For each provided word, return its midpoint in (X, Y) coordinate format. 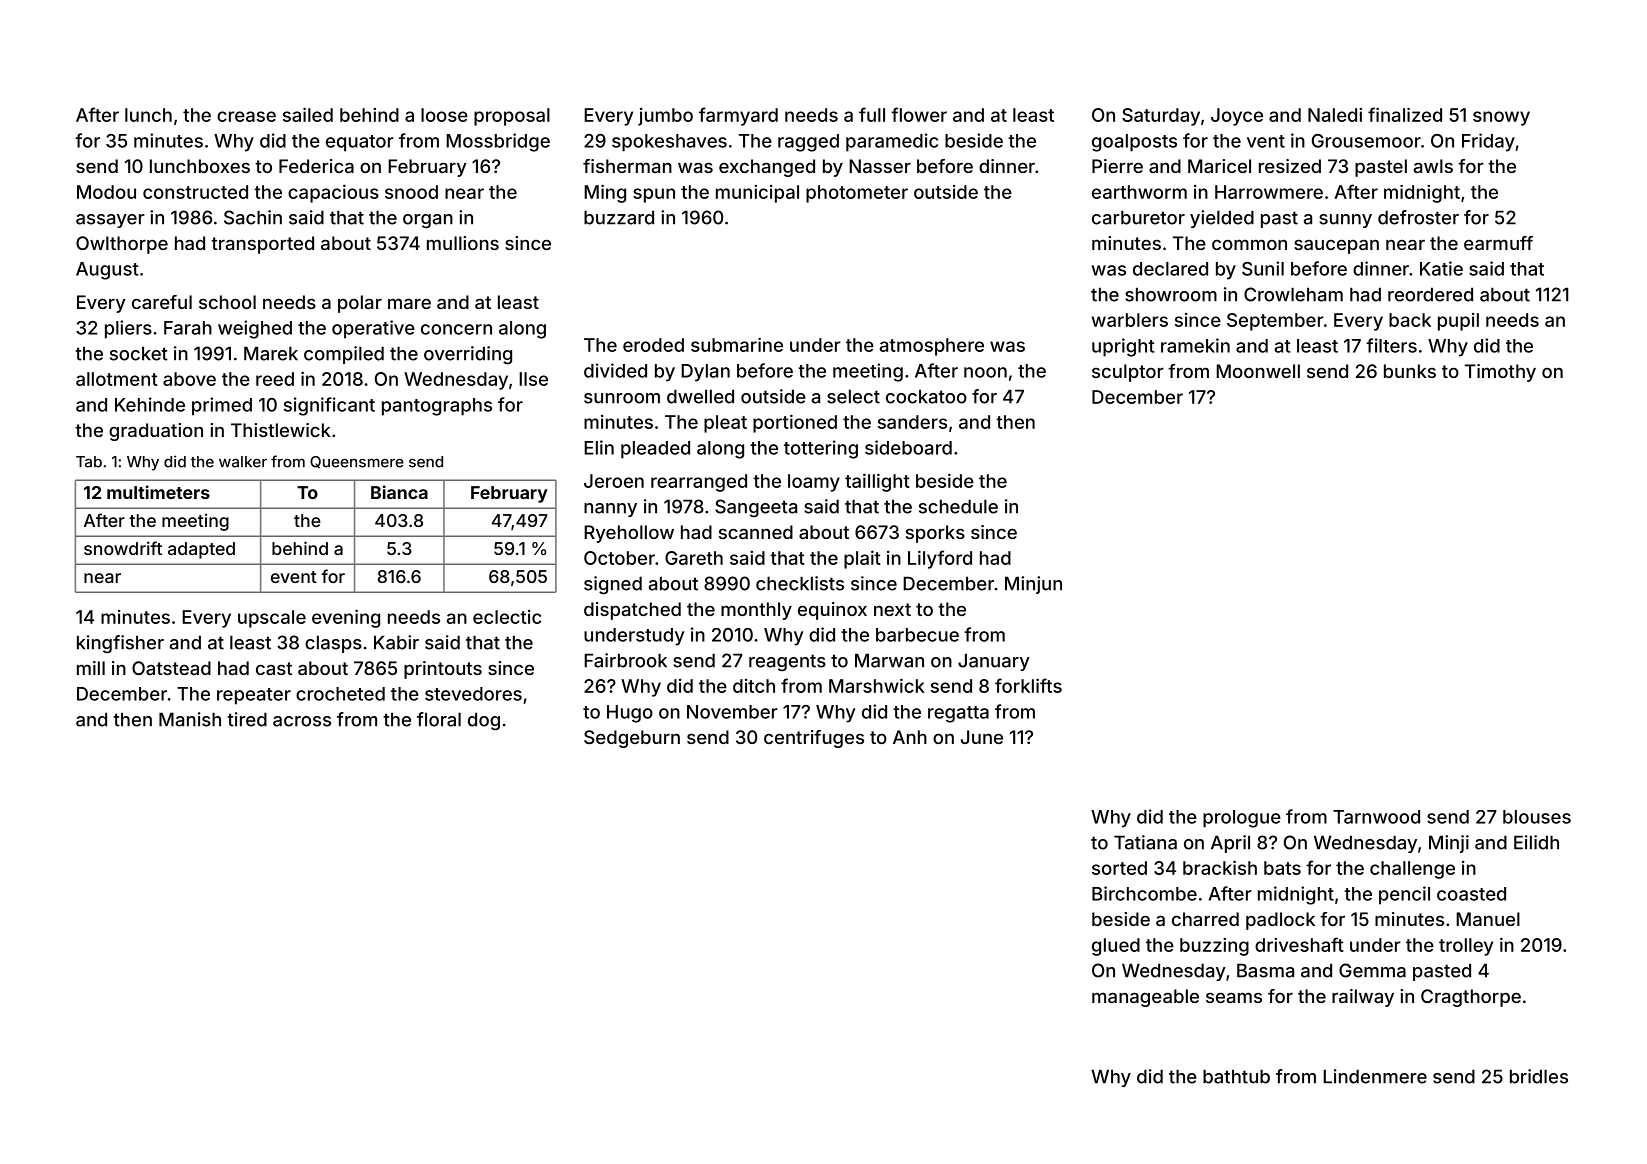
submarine (737, 344)
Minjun (1033, 585)
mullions (463, 243)
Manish (190, 719)
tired (247, 719)
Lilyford (940, 559)
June (982, 737)
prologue (1242, 819)
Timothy (1500, 373)
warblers (1130, 320)
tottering (821, 449)
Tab (89, 462)
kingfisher (120, 644)
